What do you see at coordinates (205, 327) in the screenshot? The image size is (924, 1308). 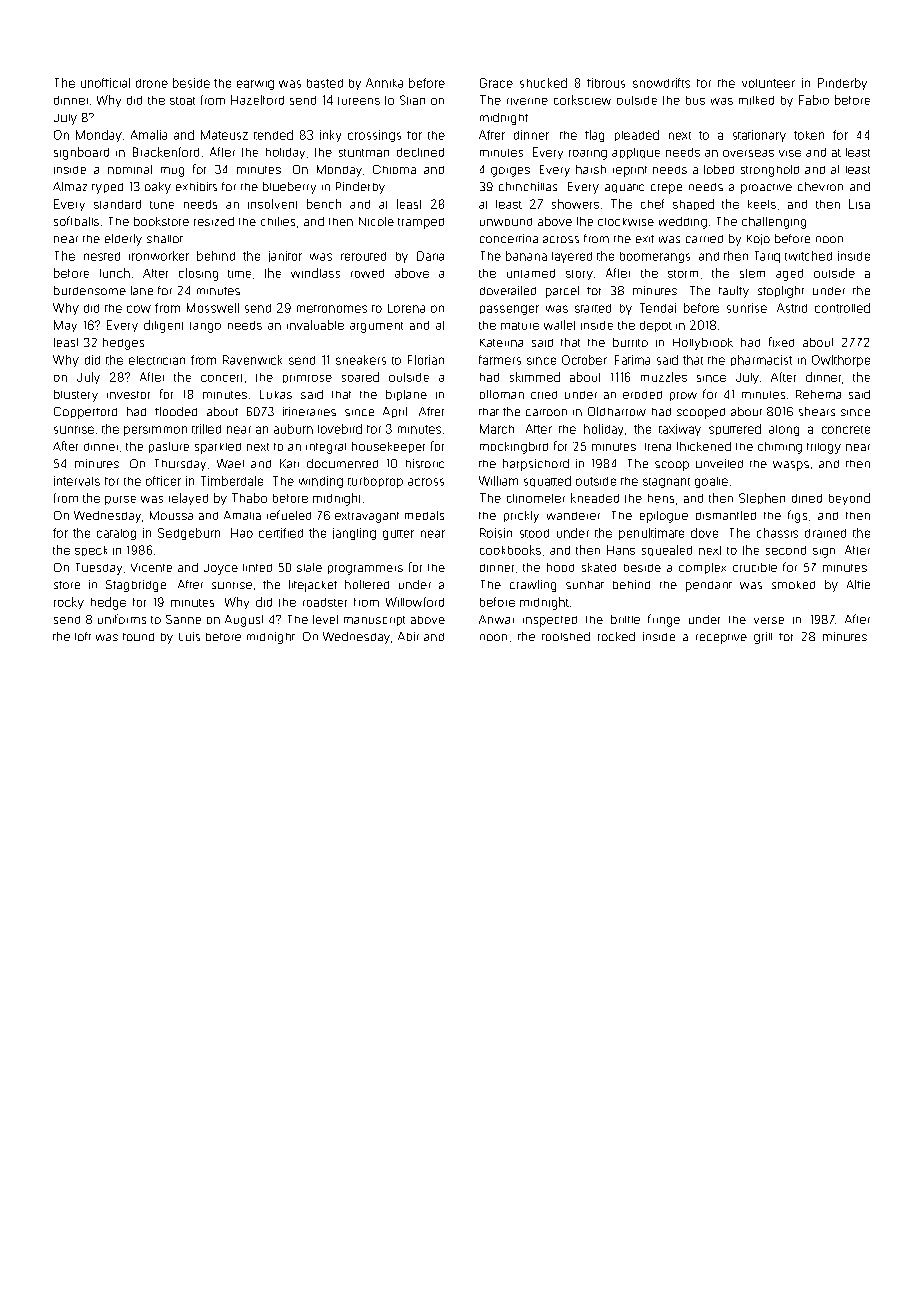 I see `tango` at bounding box center [205, 327].
